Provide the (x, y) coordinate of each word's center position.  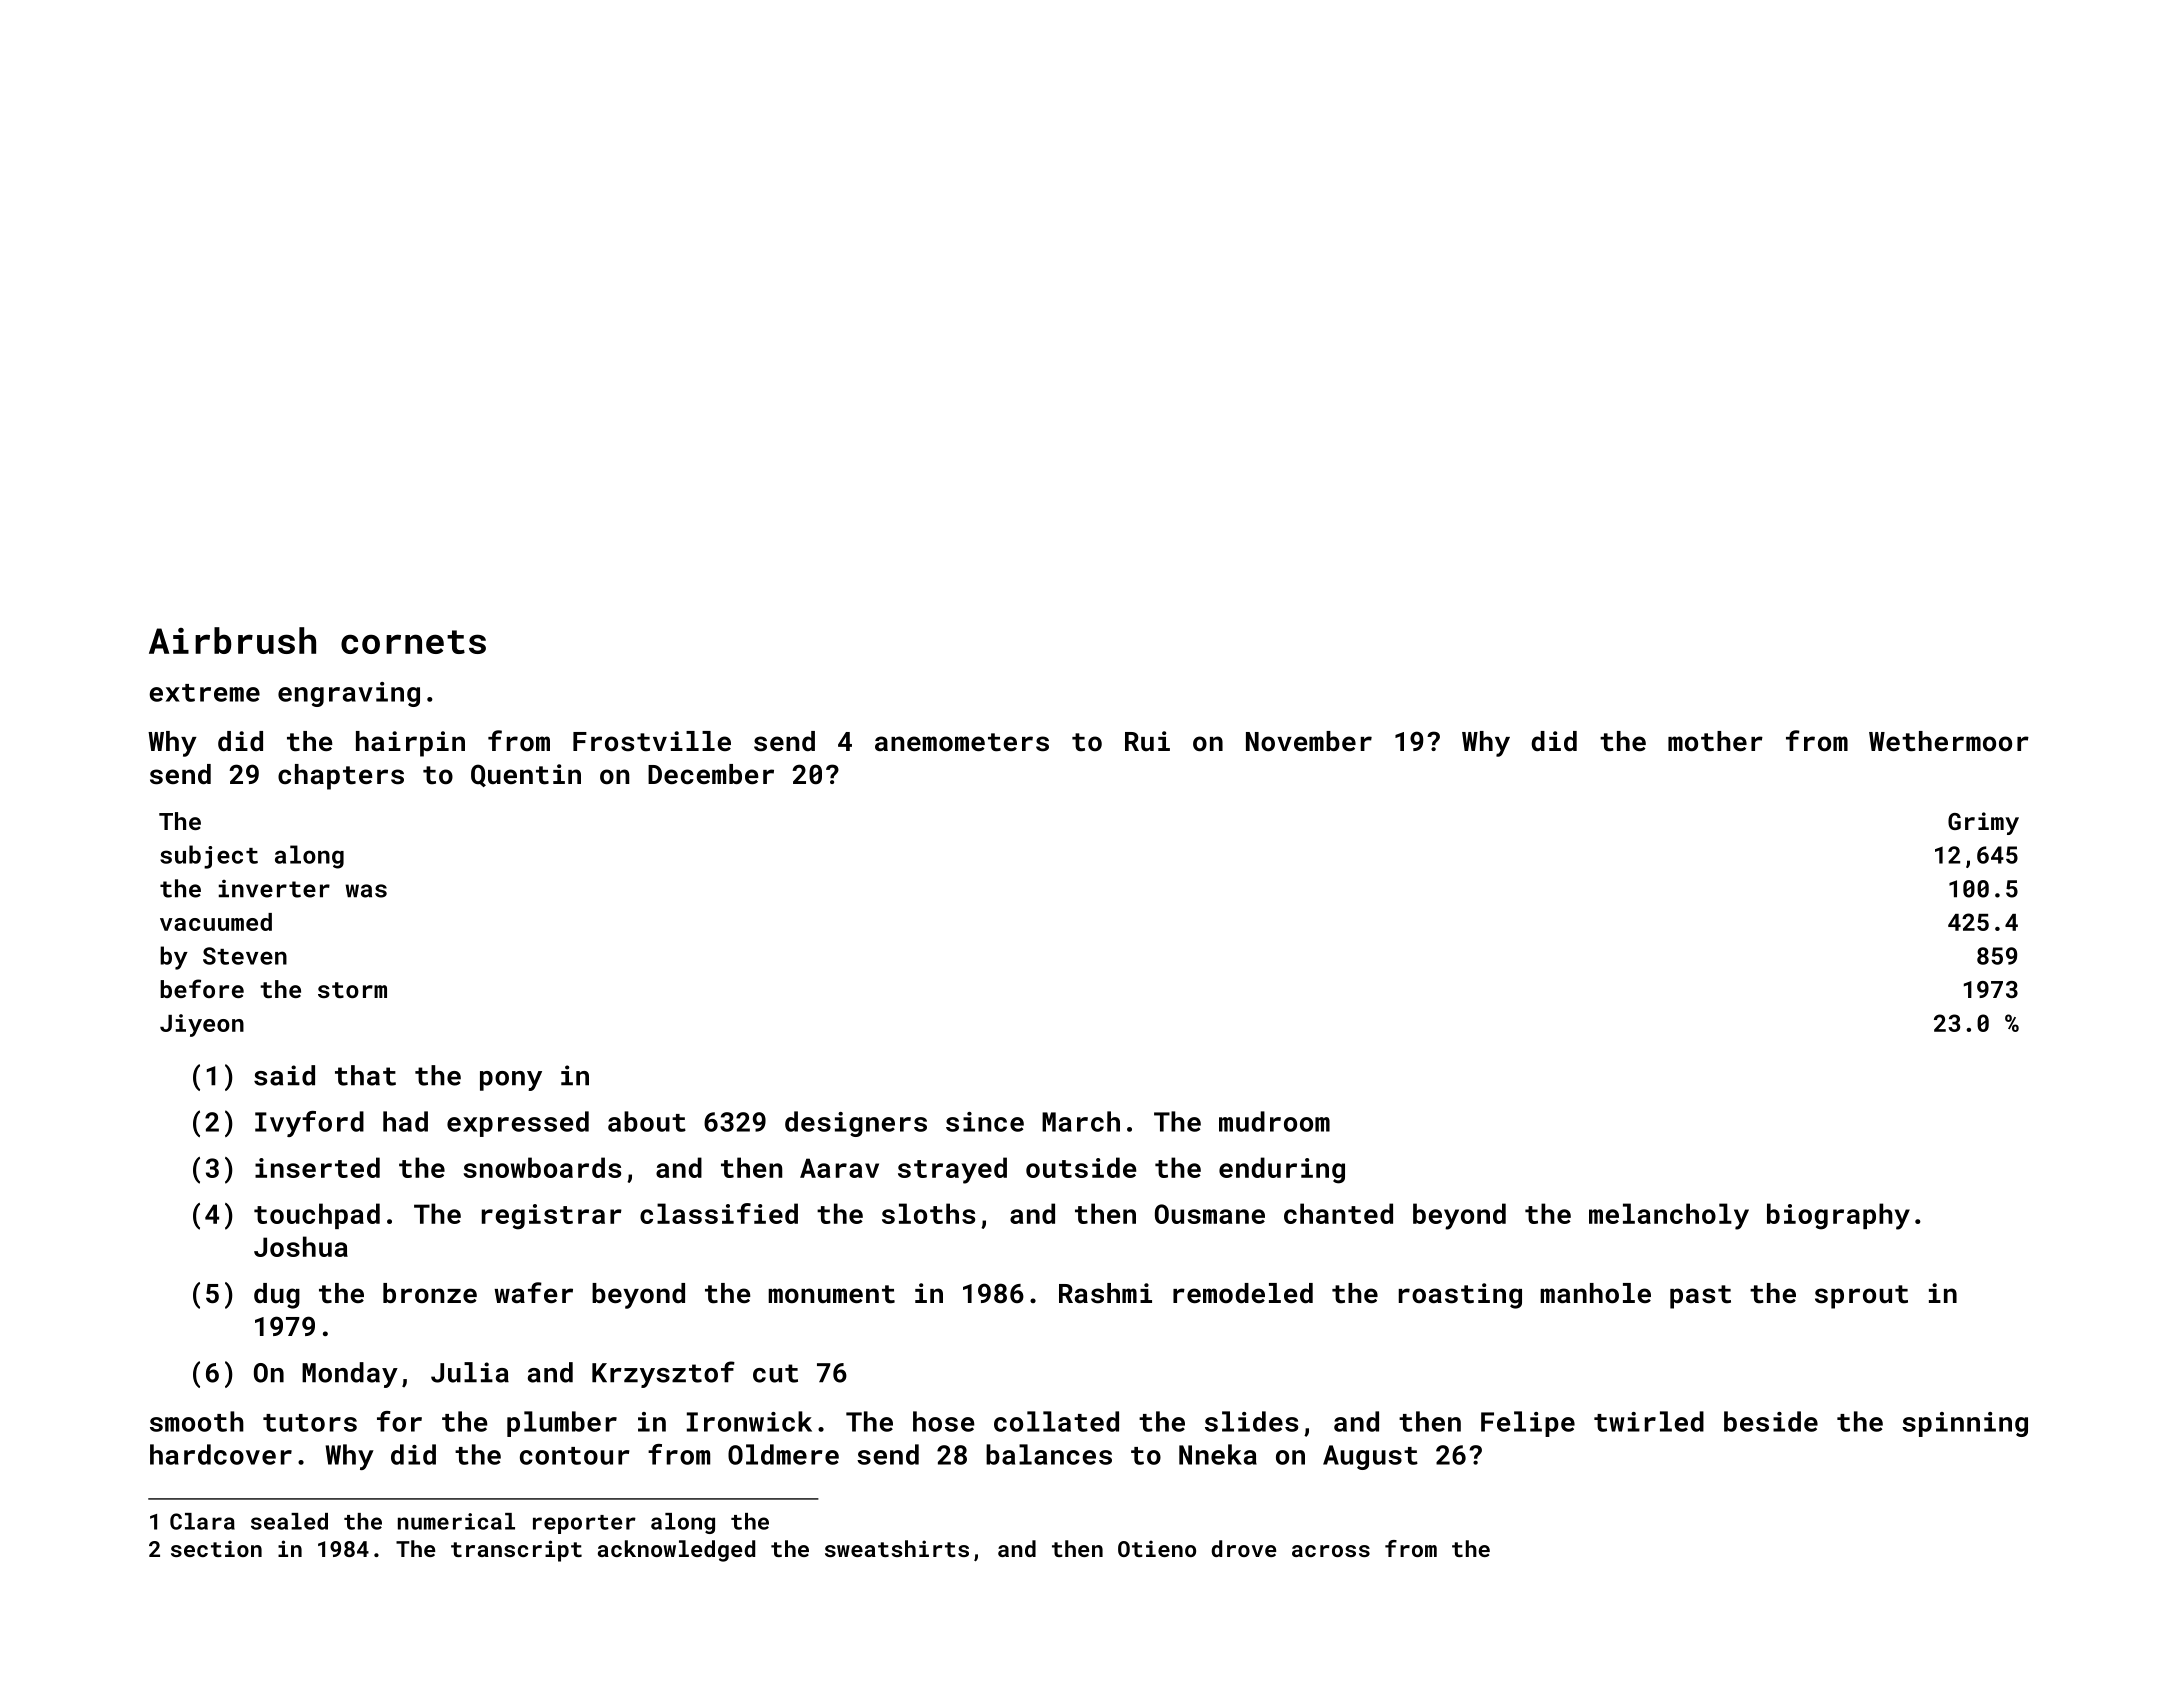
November (1309, 741)
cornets (413, 642)
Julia (470, 1372)
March (1081, 1121)
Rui (1147, 741)
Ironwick (749, 1421)
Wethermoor (1949, 741)
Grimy (1983, 823)
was (366, 891)
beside (1771, 1421)
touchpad (317, 1216)
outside (1081, 1167)
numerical (456, 1521)
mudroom (1274, 1121)
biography (1838, 1216)
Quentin (526, 775)
